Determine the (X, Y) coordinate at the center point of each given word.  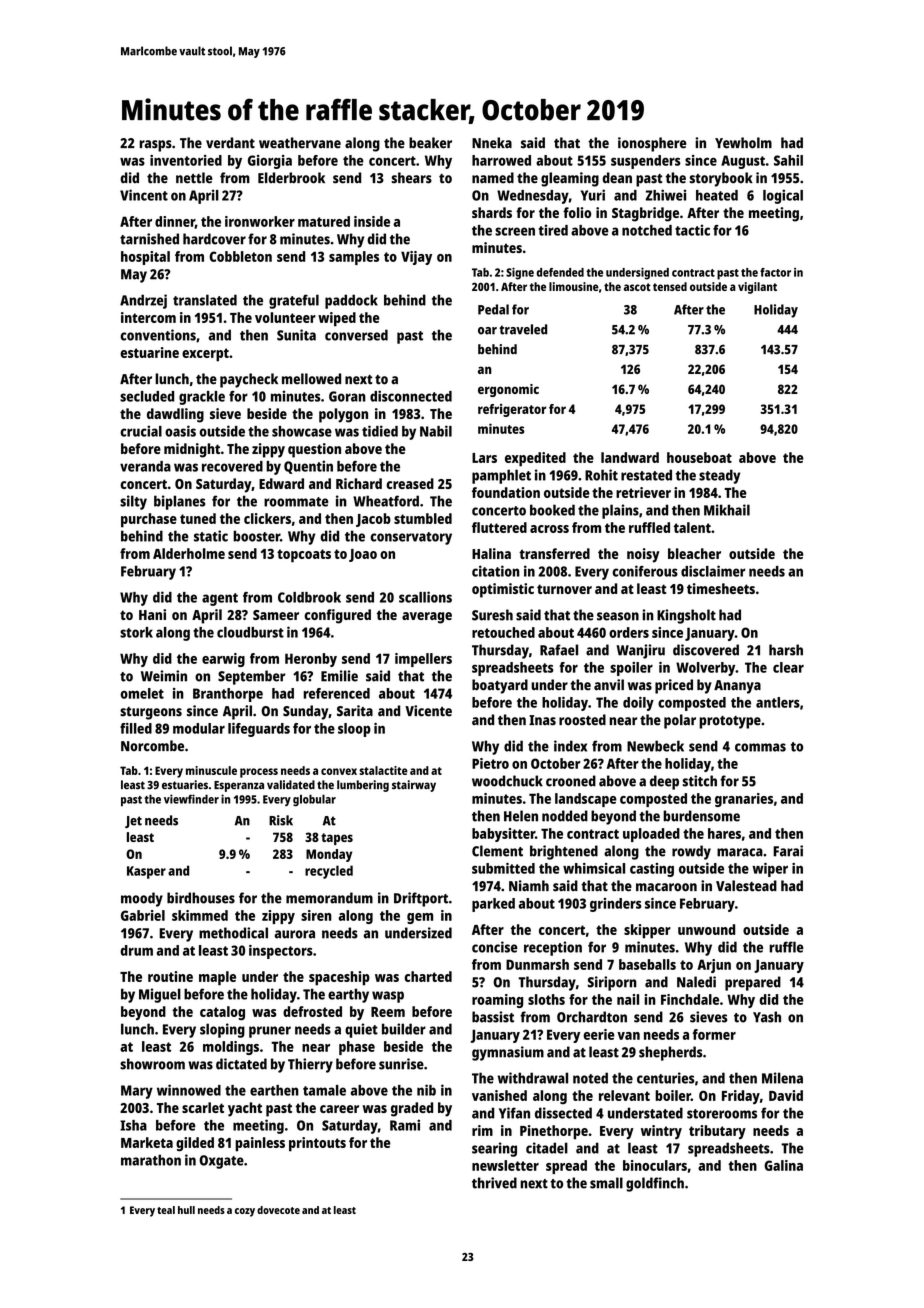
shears (412, 178)
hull (186, 1210)
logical (783, 196)
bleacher (694, 553)
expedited (535, 459)
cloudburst (250, 632)
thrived (494, 1183)
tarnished (149, 239)
